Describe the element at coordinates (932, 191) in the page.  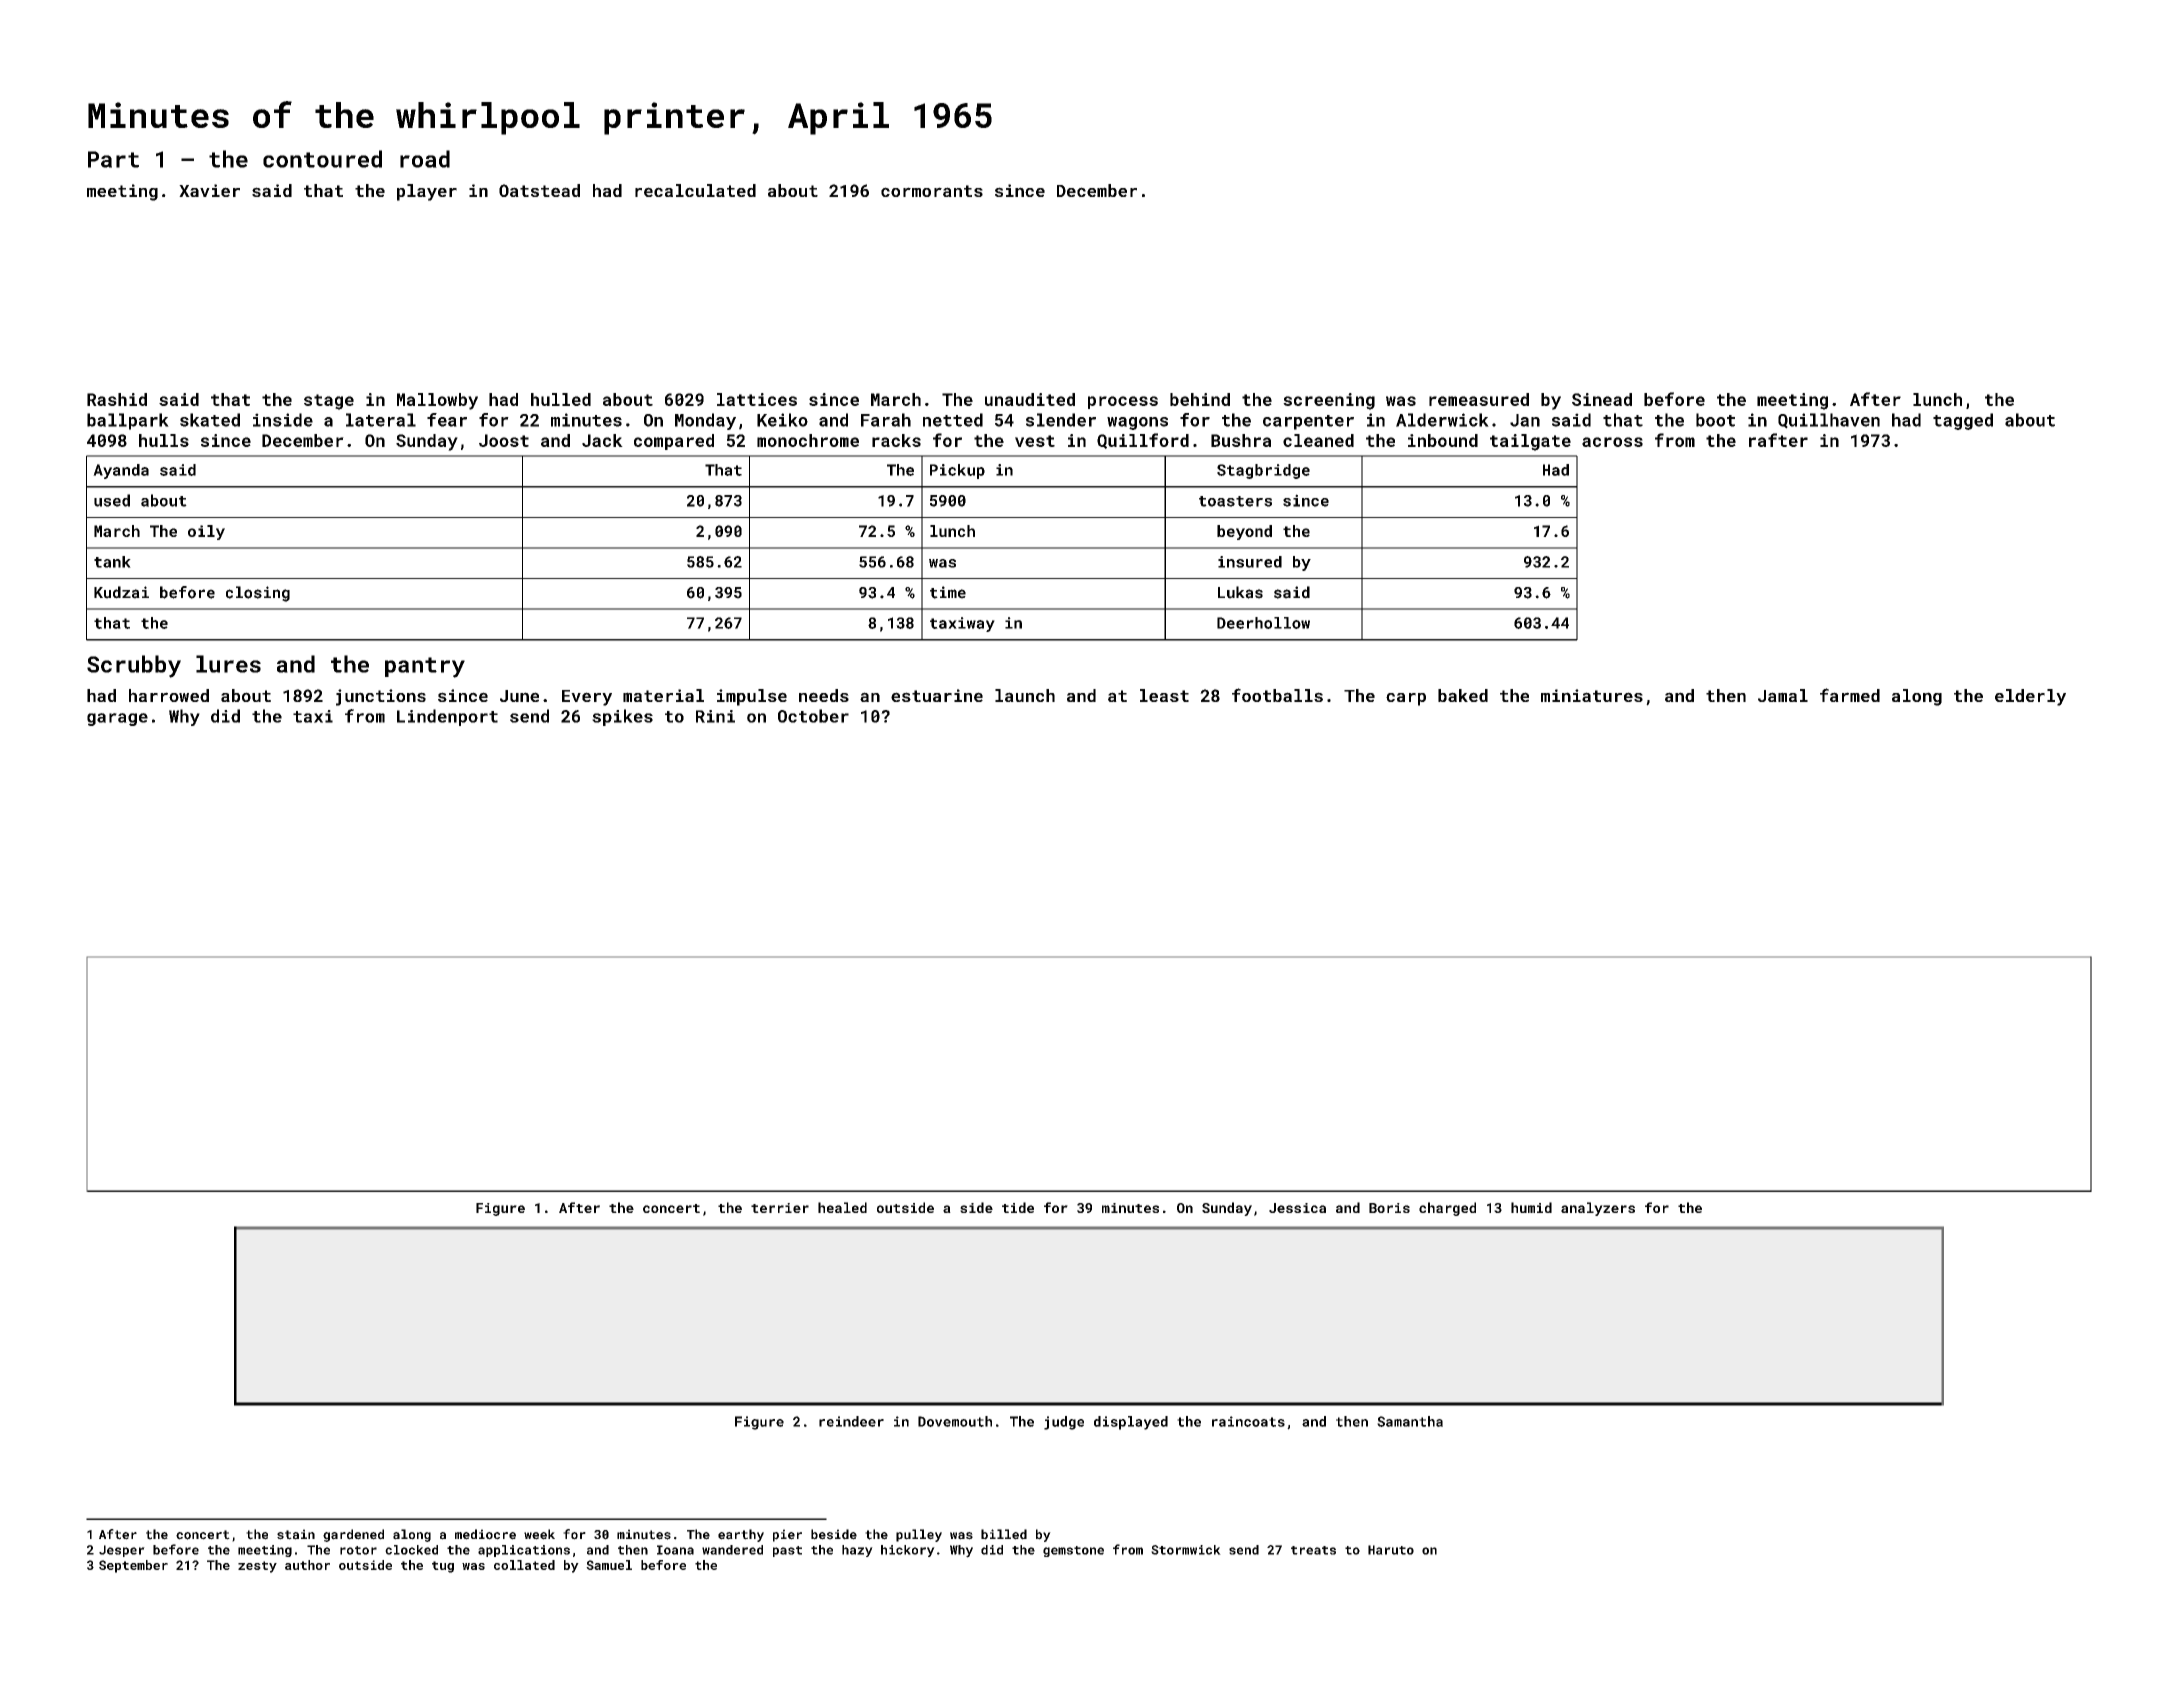
I see `cormorants` at that location.
